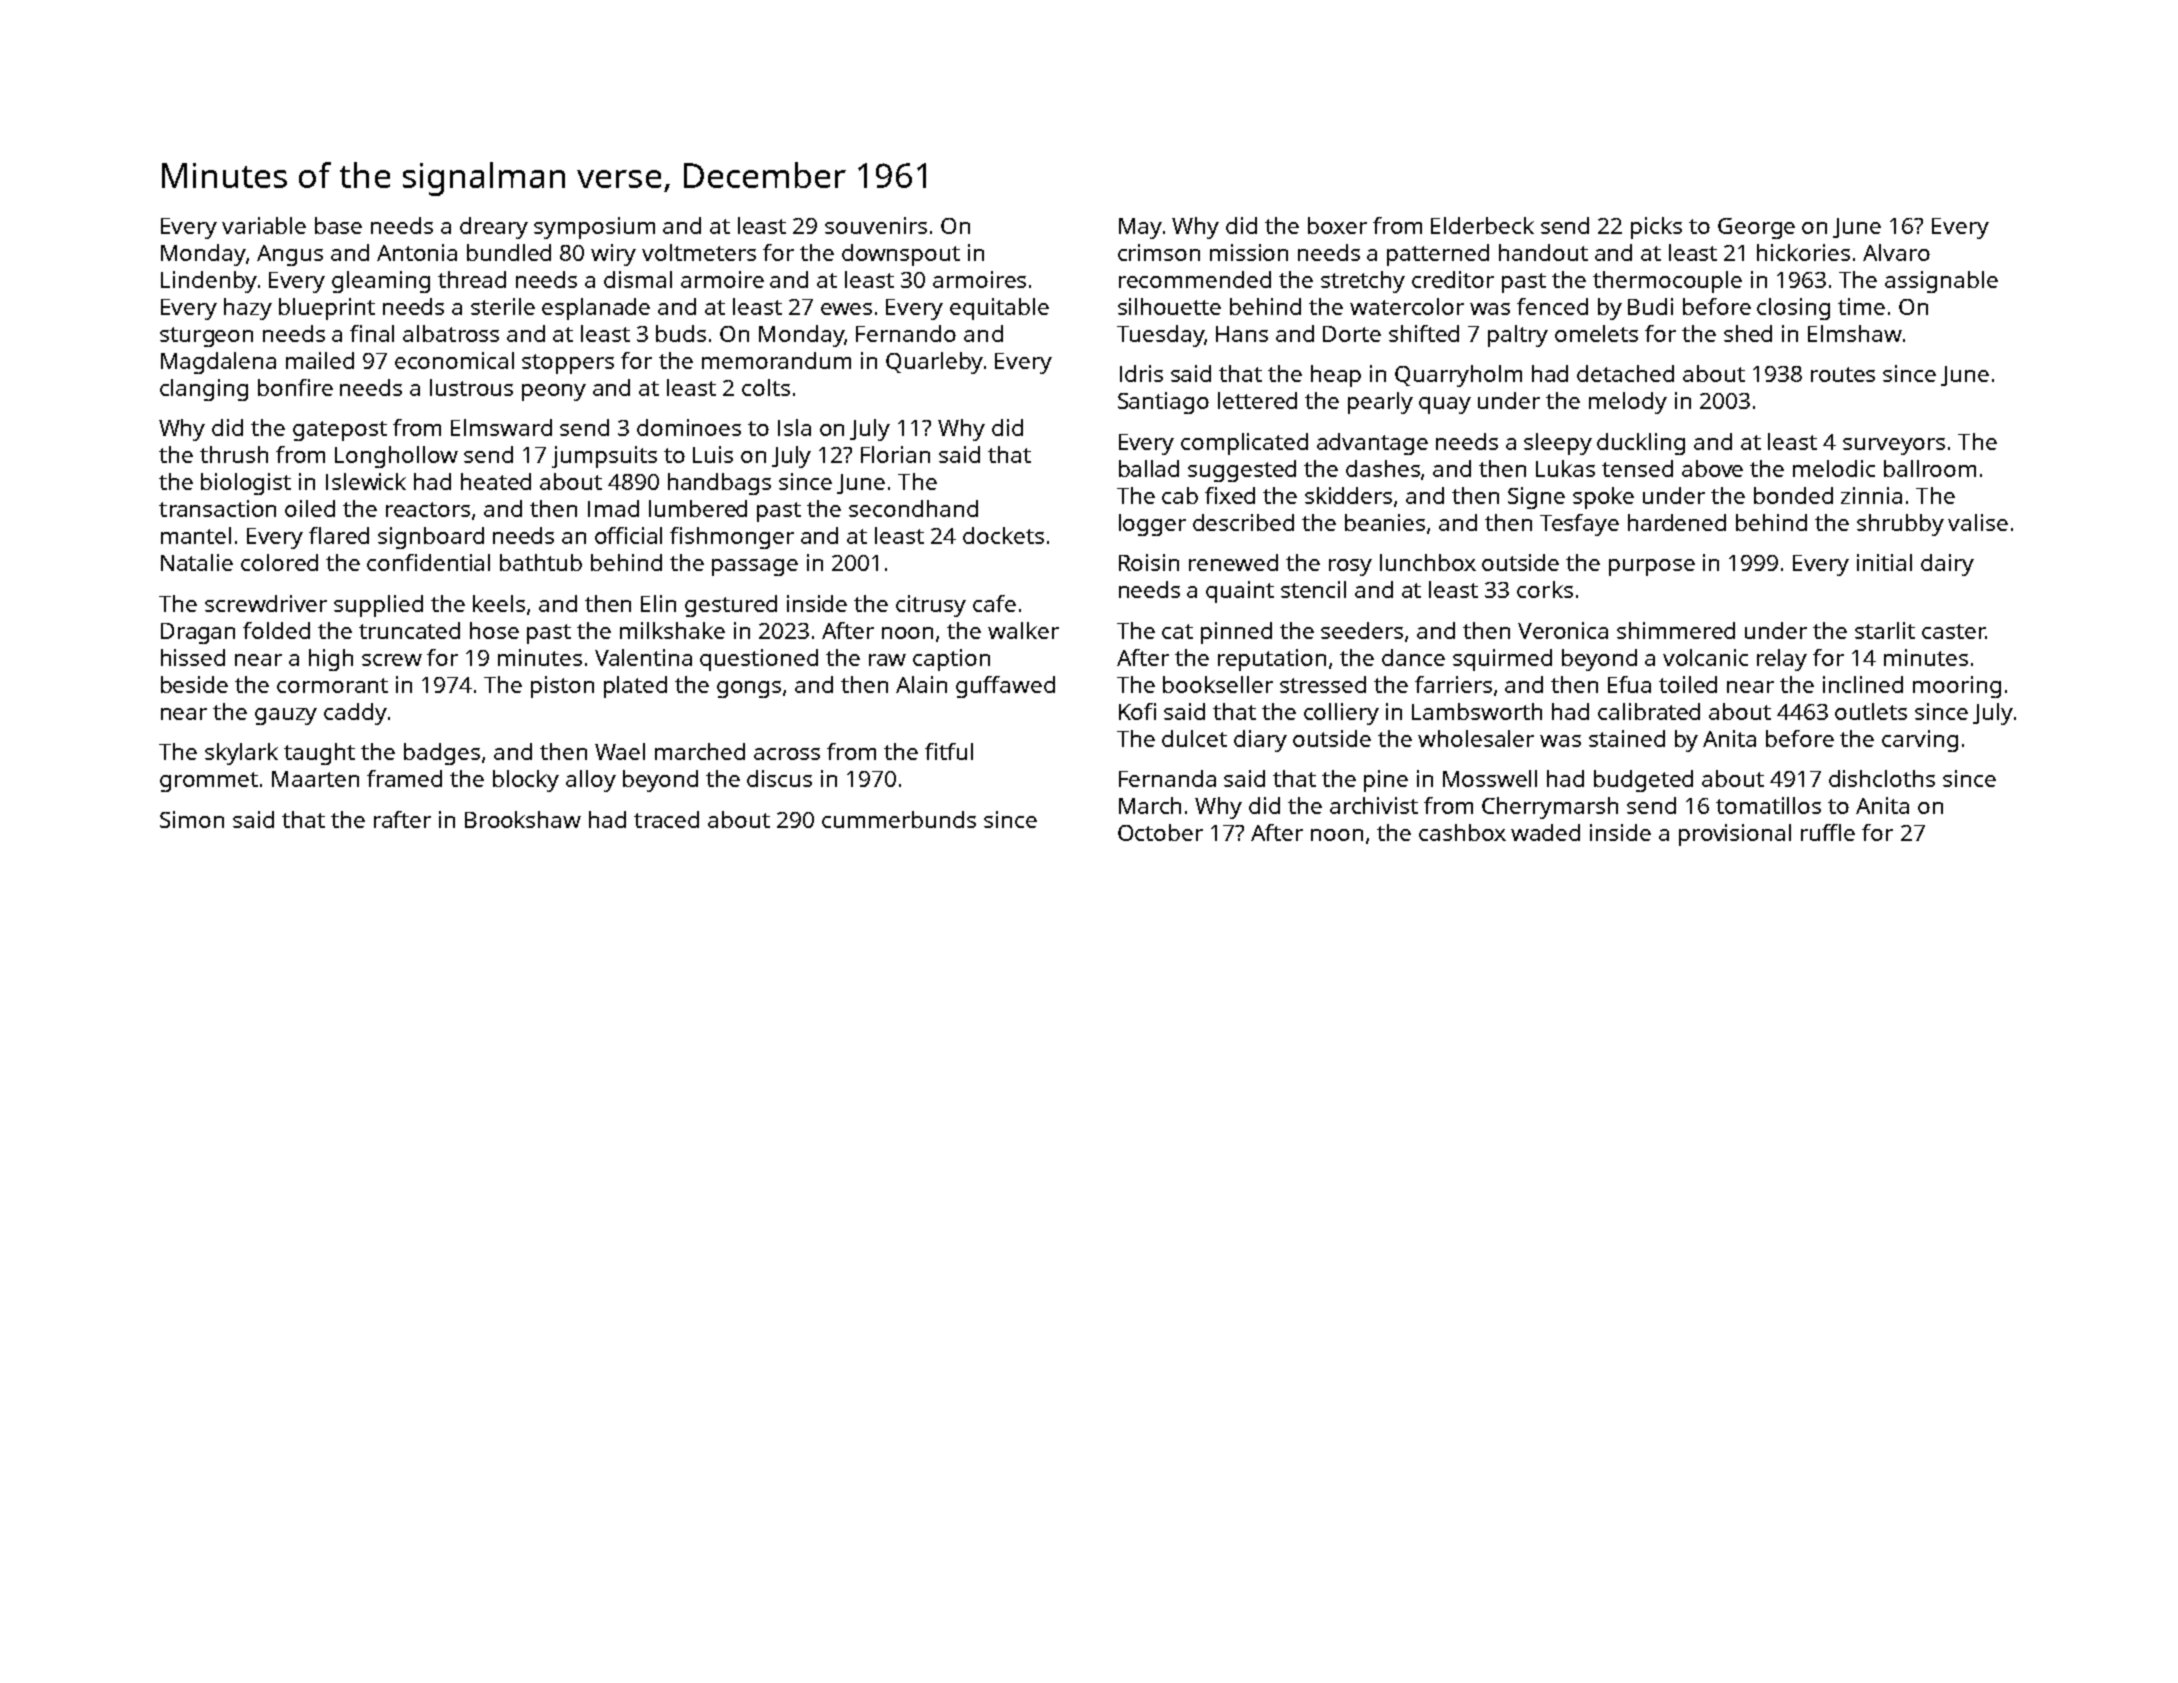  I want to click on ruffle, so click(1828, 832).
